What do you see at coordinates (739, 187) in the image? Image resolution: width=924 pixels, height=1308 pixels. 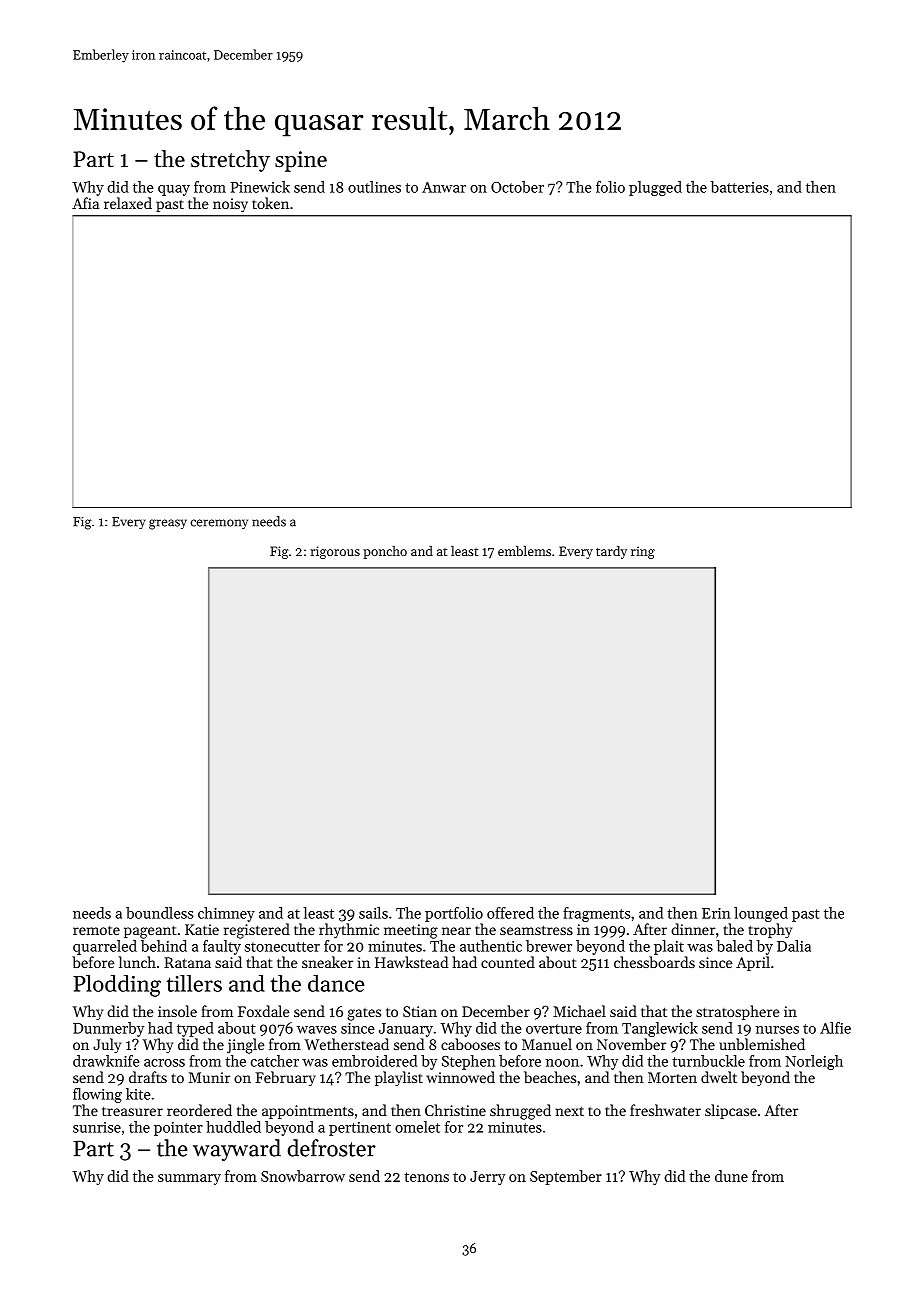 I see `batteries` at bounding box center [739, 187].
